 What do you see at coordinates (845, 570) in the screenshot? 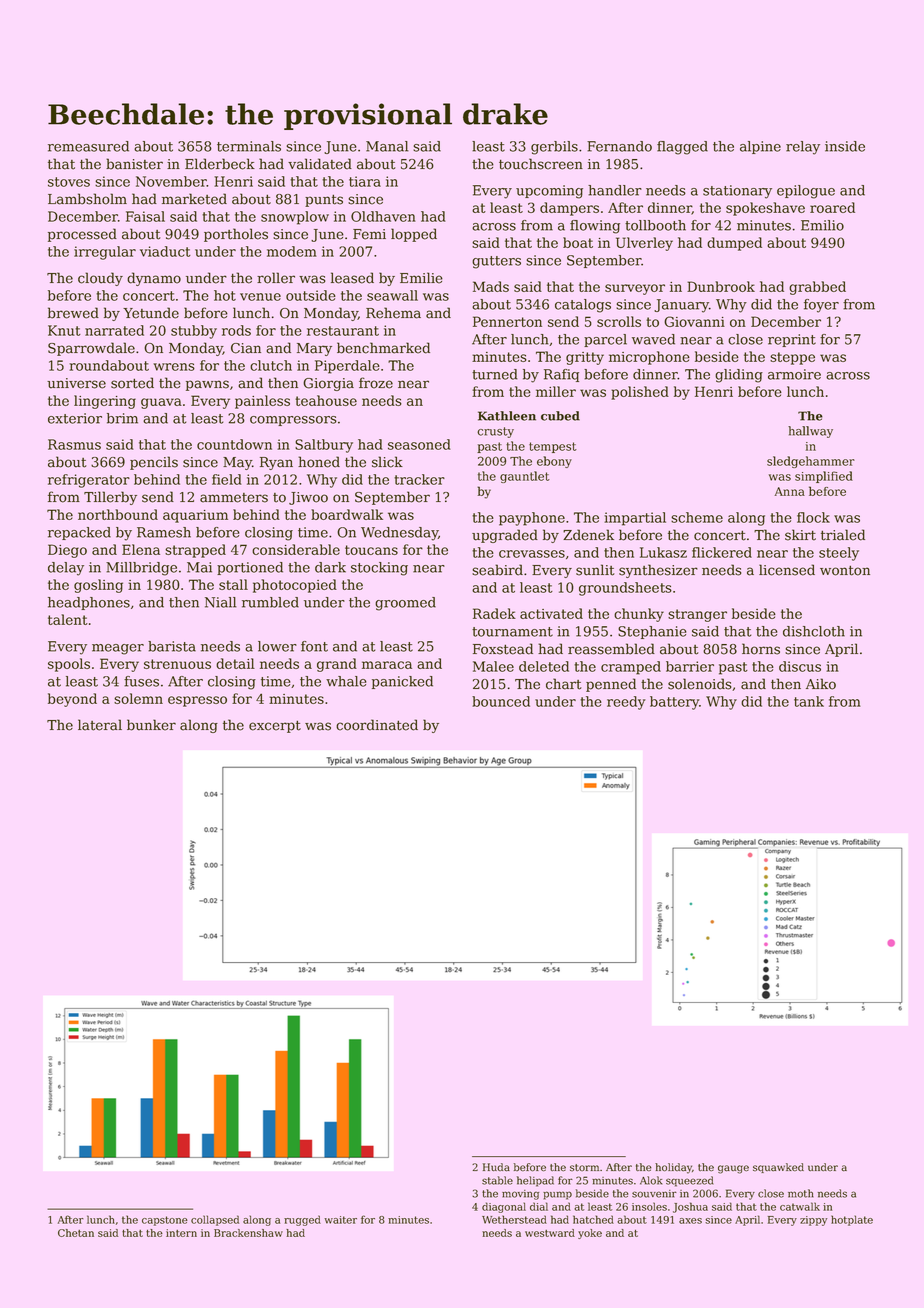
I see `wonton` at bounding box center [845, 570].
